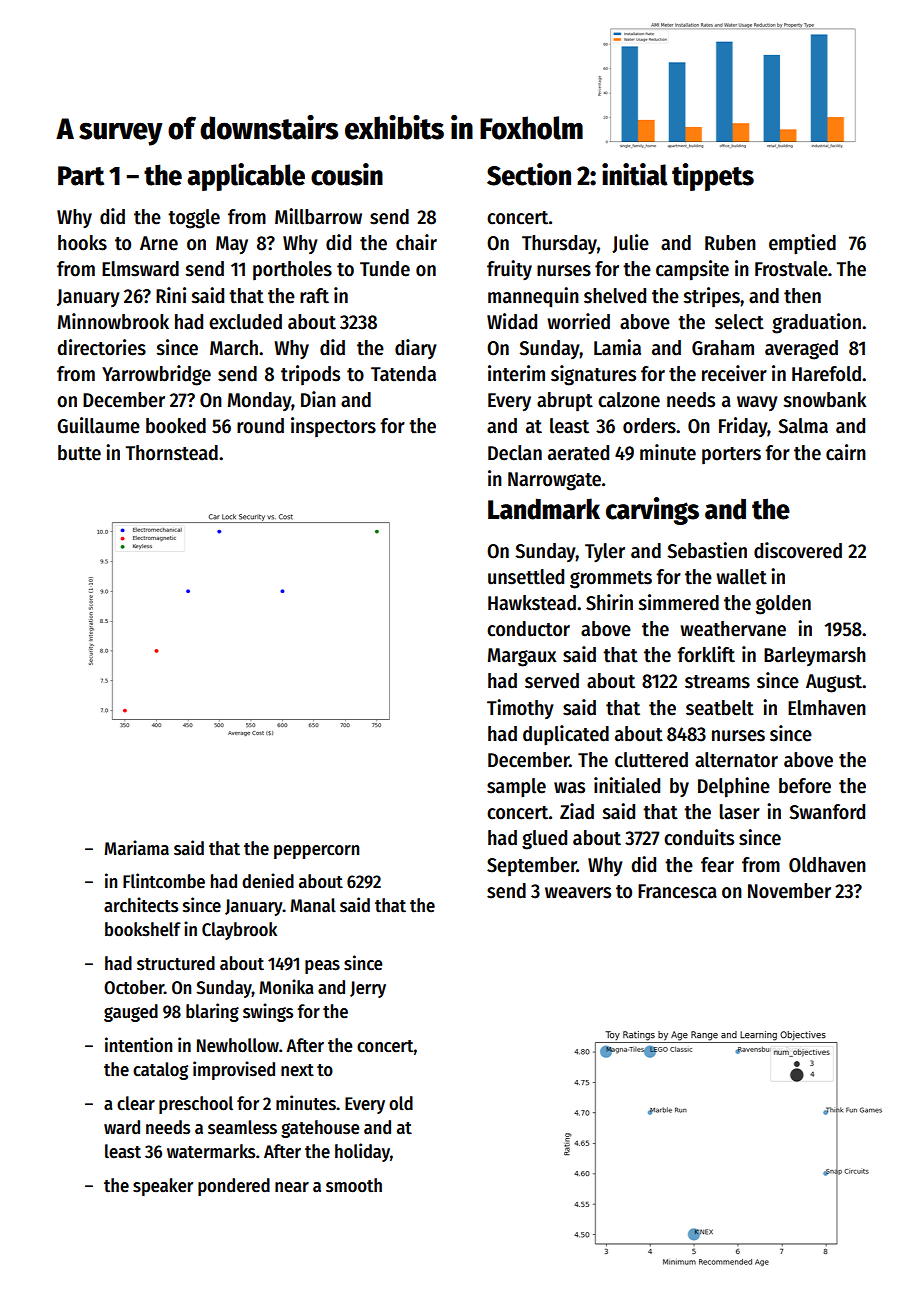 This screenshot has width=924, height=1311. What do you see at coordinates (347, 174) in the screenshot?
I see `cousin` at bounding box center [347, 174].
